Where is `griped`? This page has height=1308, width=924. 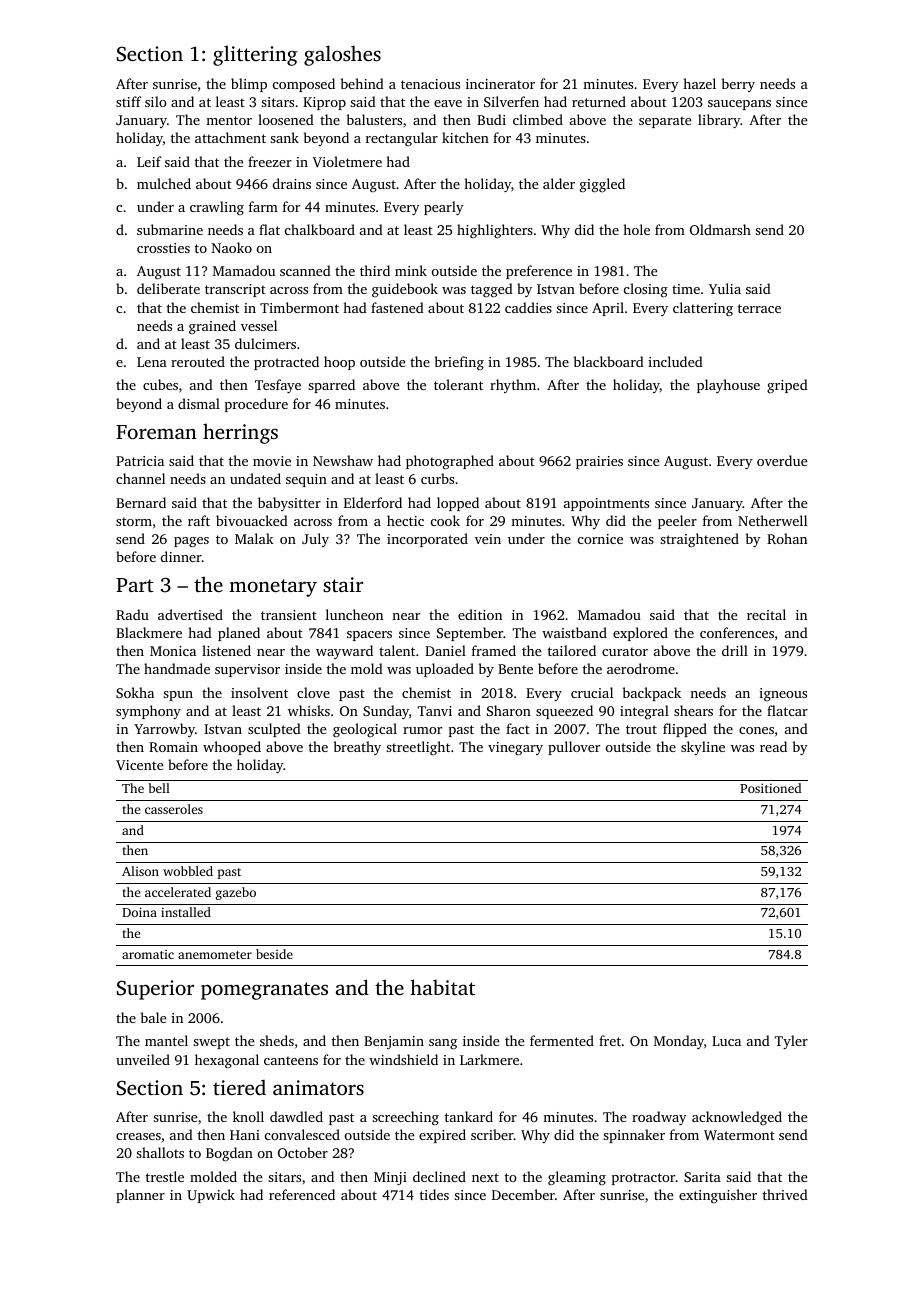
griped is located at coordinates (787, 386).
